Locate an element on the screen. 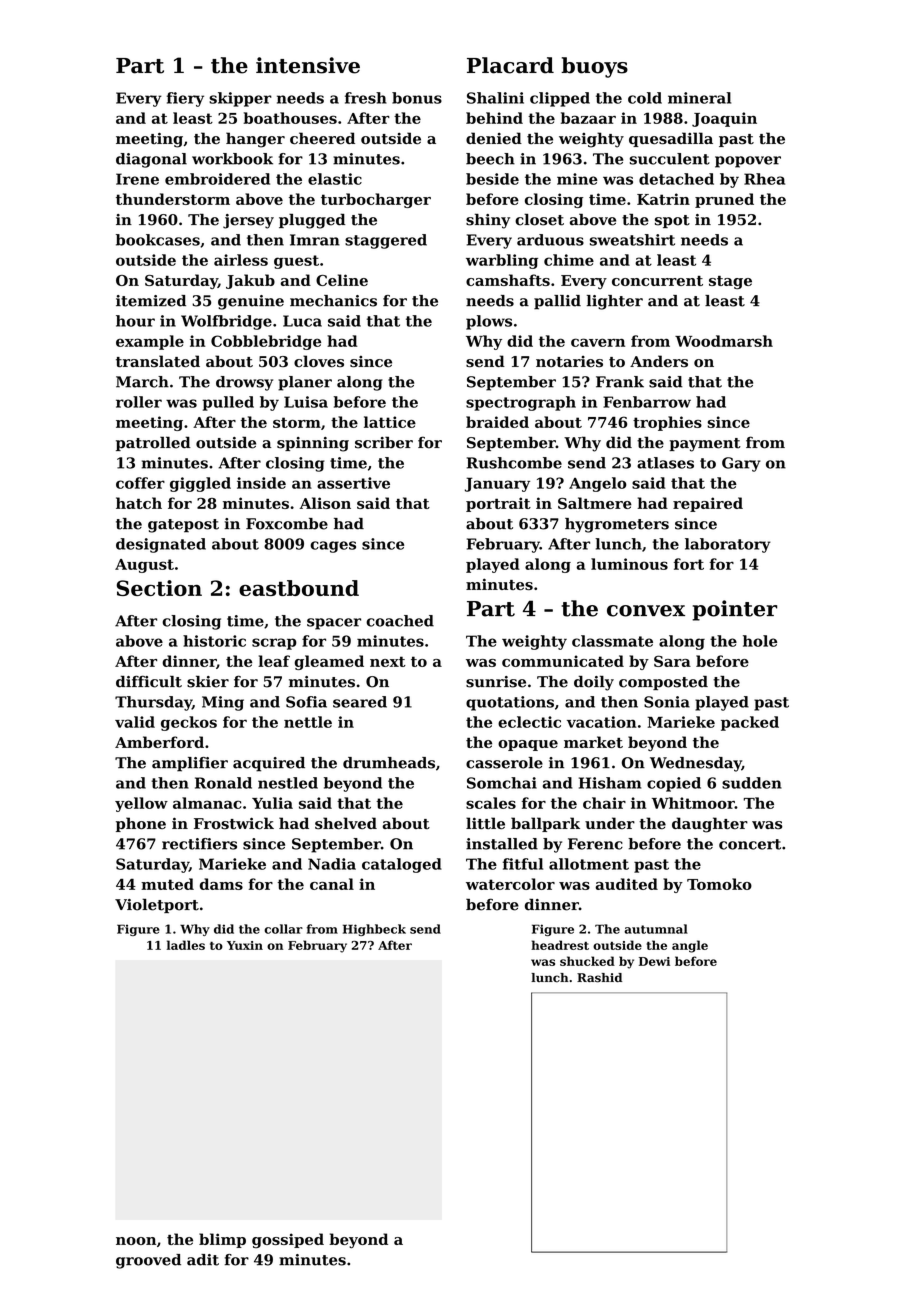  Tomoko is located at coordinates (719, 884).
